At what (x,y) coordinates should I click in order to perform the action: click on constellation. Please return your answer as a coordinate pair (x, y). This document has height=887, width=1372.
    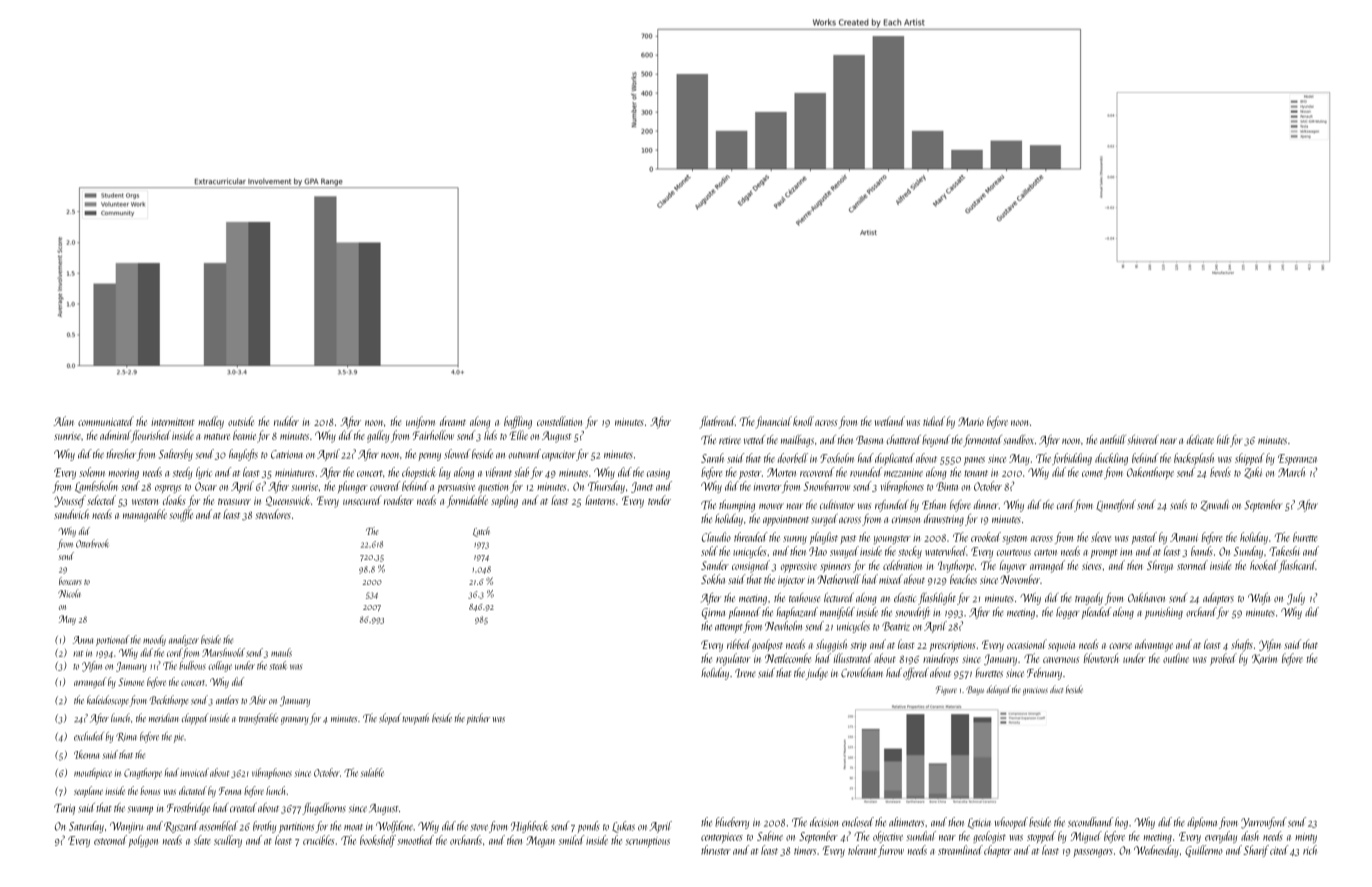
    Looking at the image, I should click on (559, 421).
